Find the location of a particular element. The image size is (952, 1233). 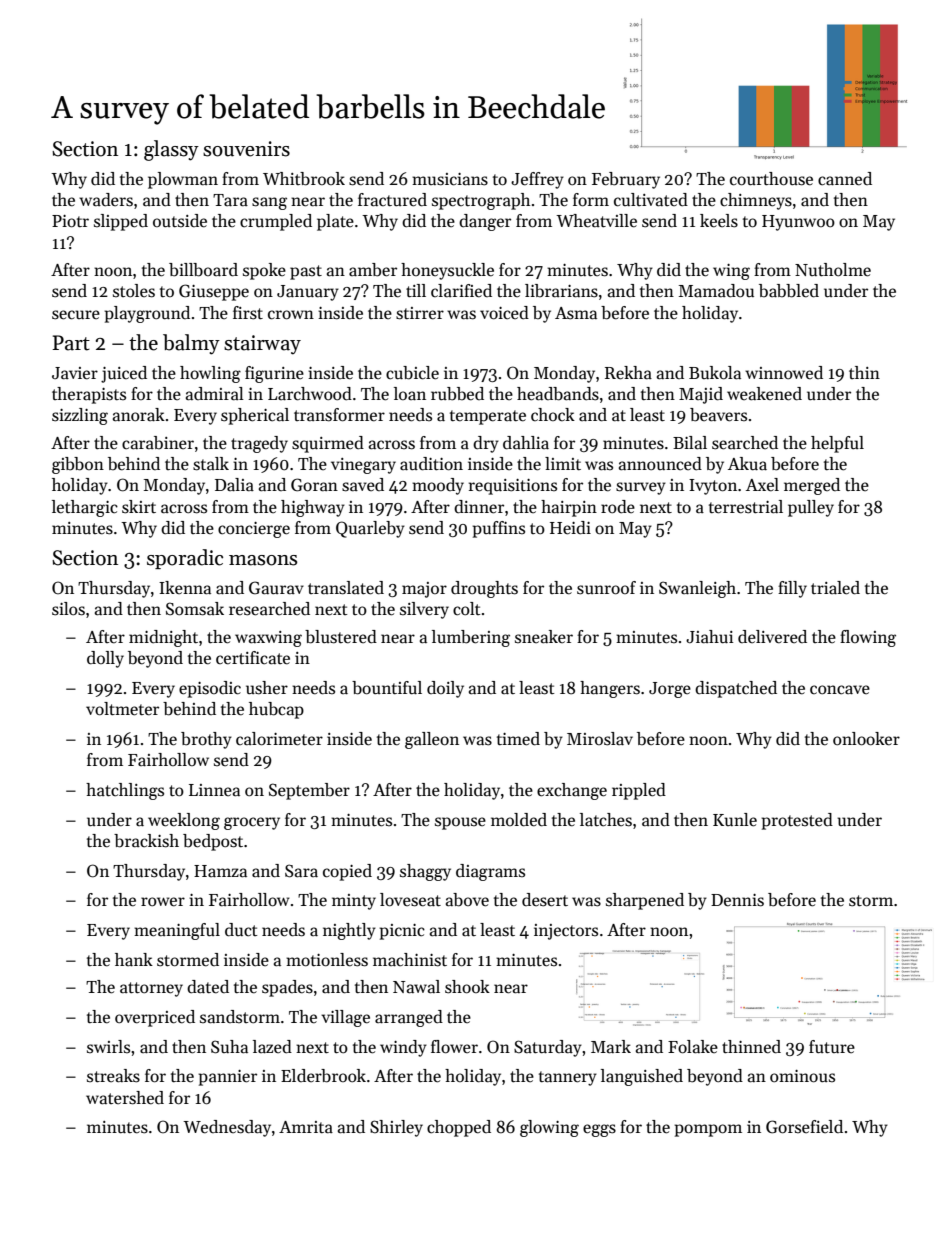

future is located at coordinates (832, 1047).
